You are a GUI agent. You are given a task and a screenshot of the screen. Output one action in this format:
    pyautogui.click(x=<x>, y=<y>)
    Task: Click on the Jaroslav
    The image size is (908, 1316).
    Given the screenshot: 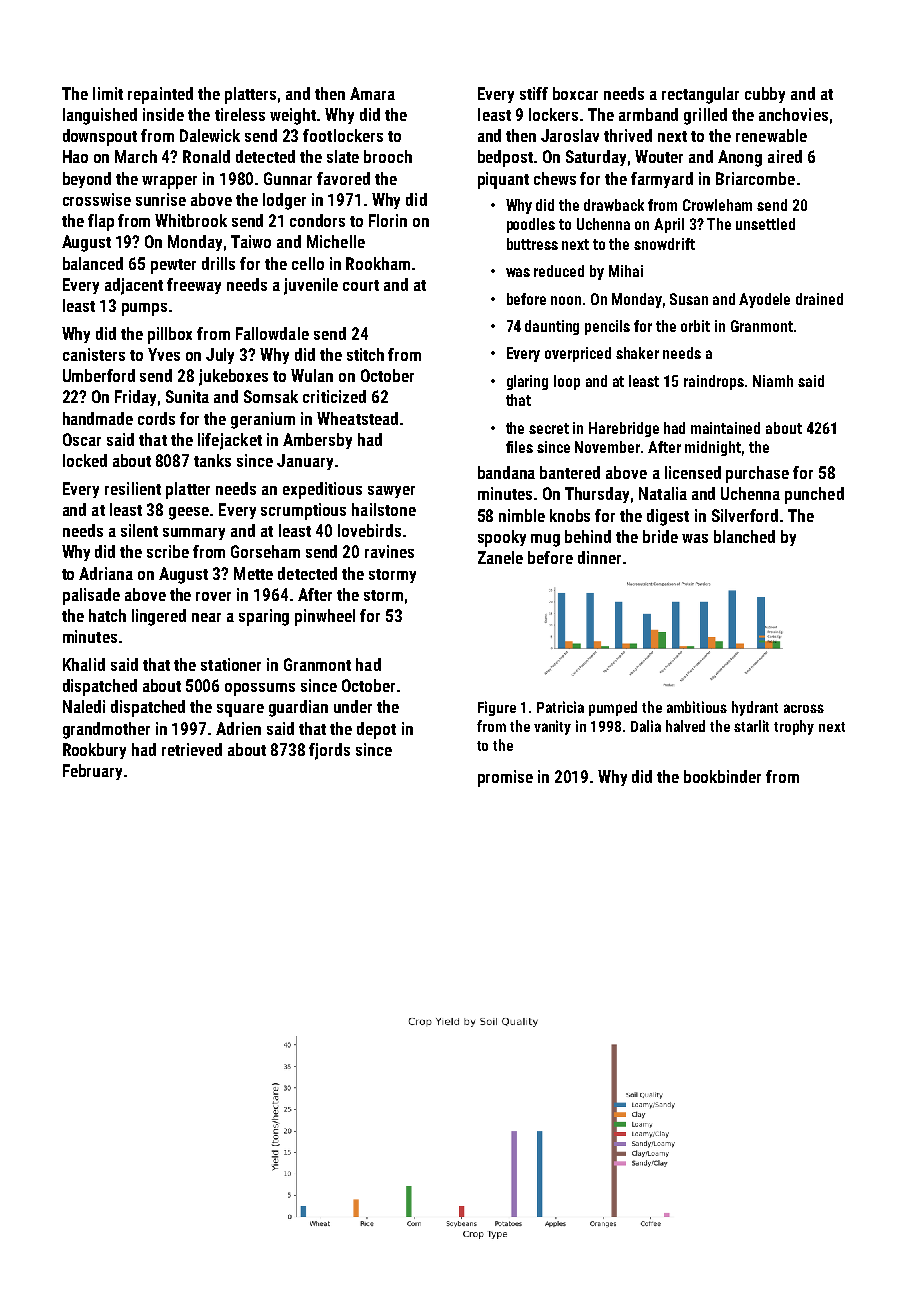 What is the action you would take?
    pyautogui.click(x=570, y=135)
